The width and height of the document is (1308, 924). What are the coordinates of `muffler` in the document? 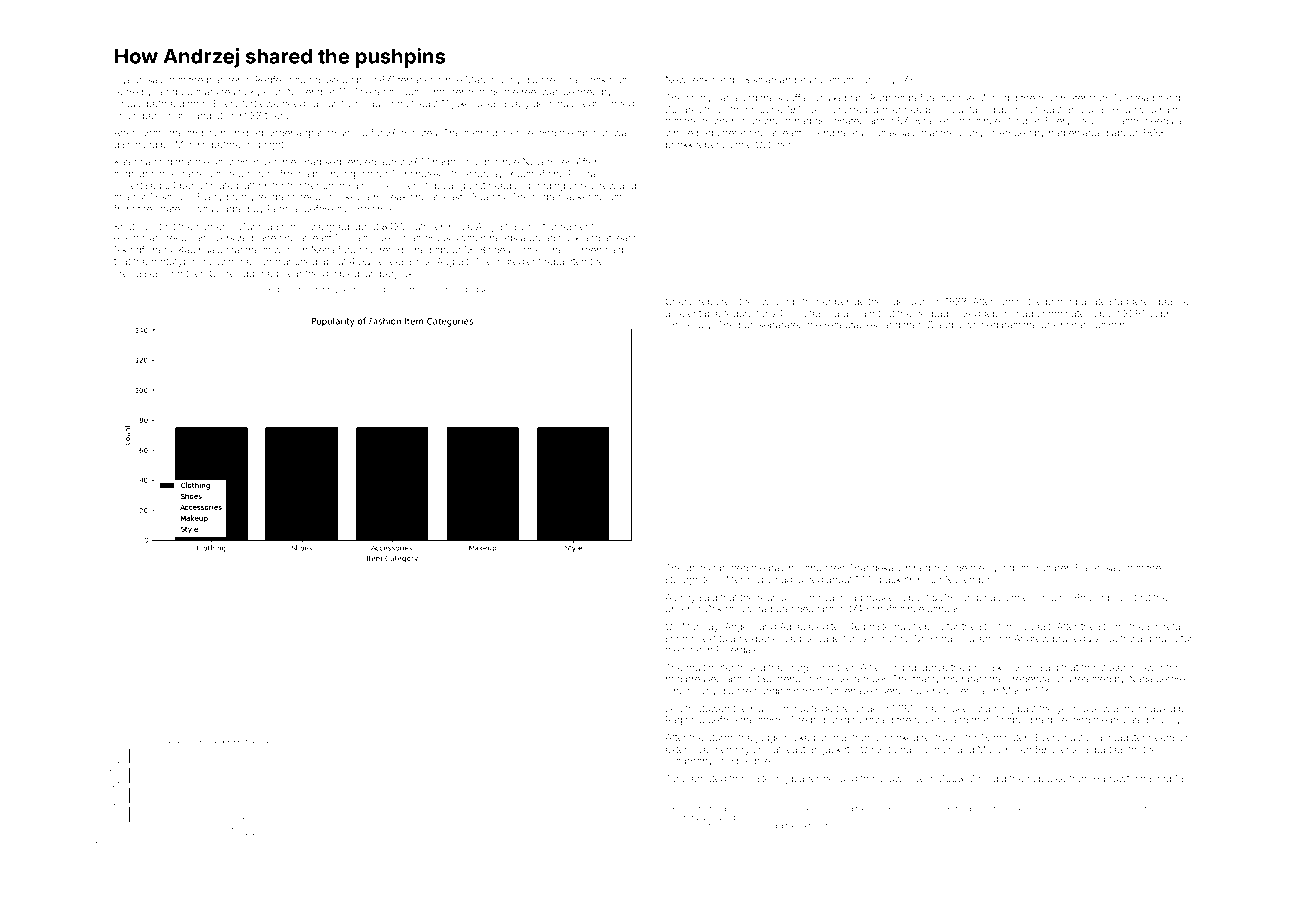 It's located at (682, 817).
